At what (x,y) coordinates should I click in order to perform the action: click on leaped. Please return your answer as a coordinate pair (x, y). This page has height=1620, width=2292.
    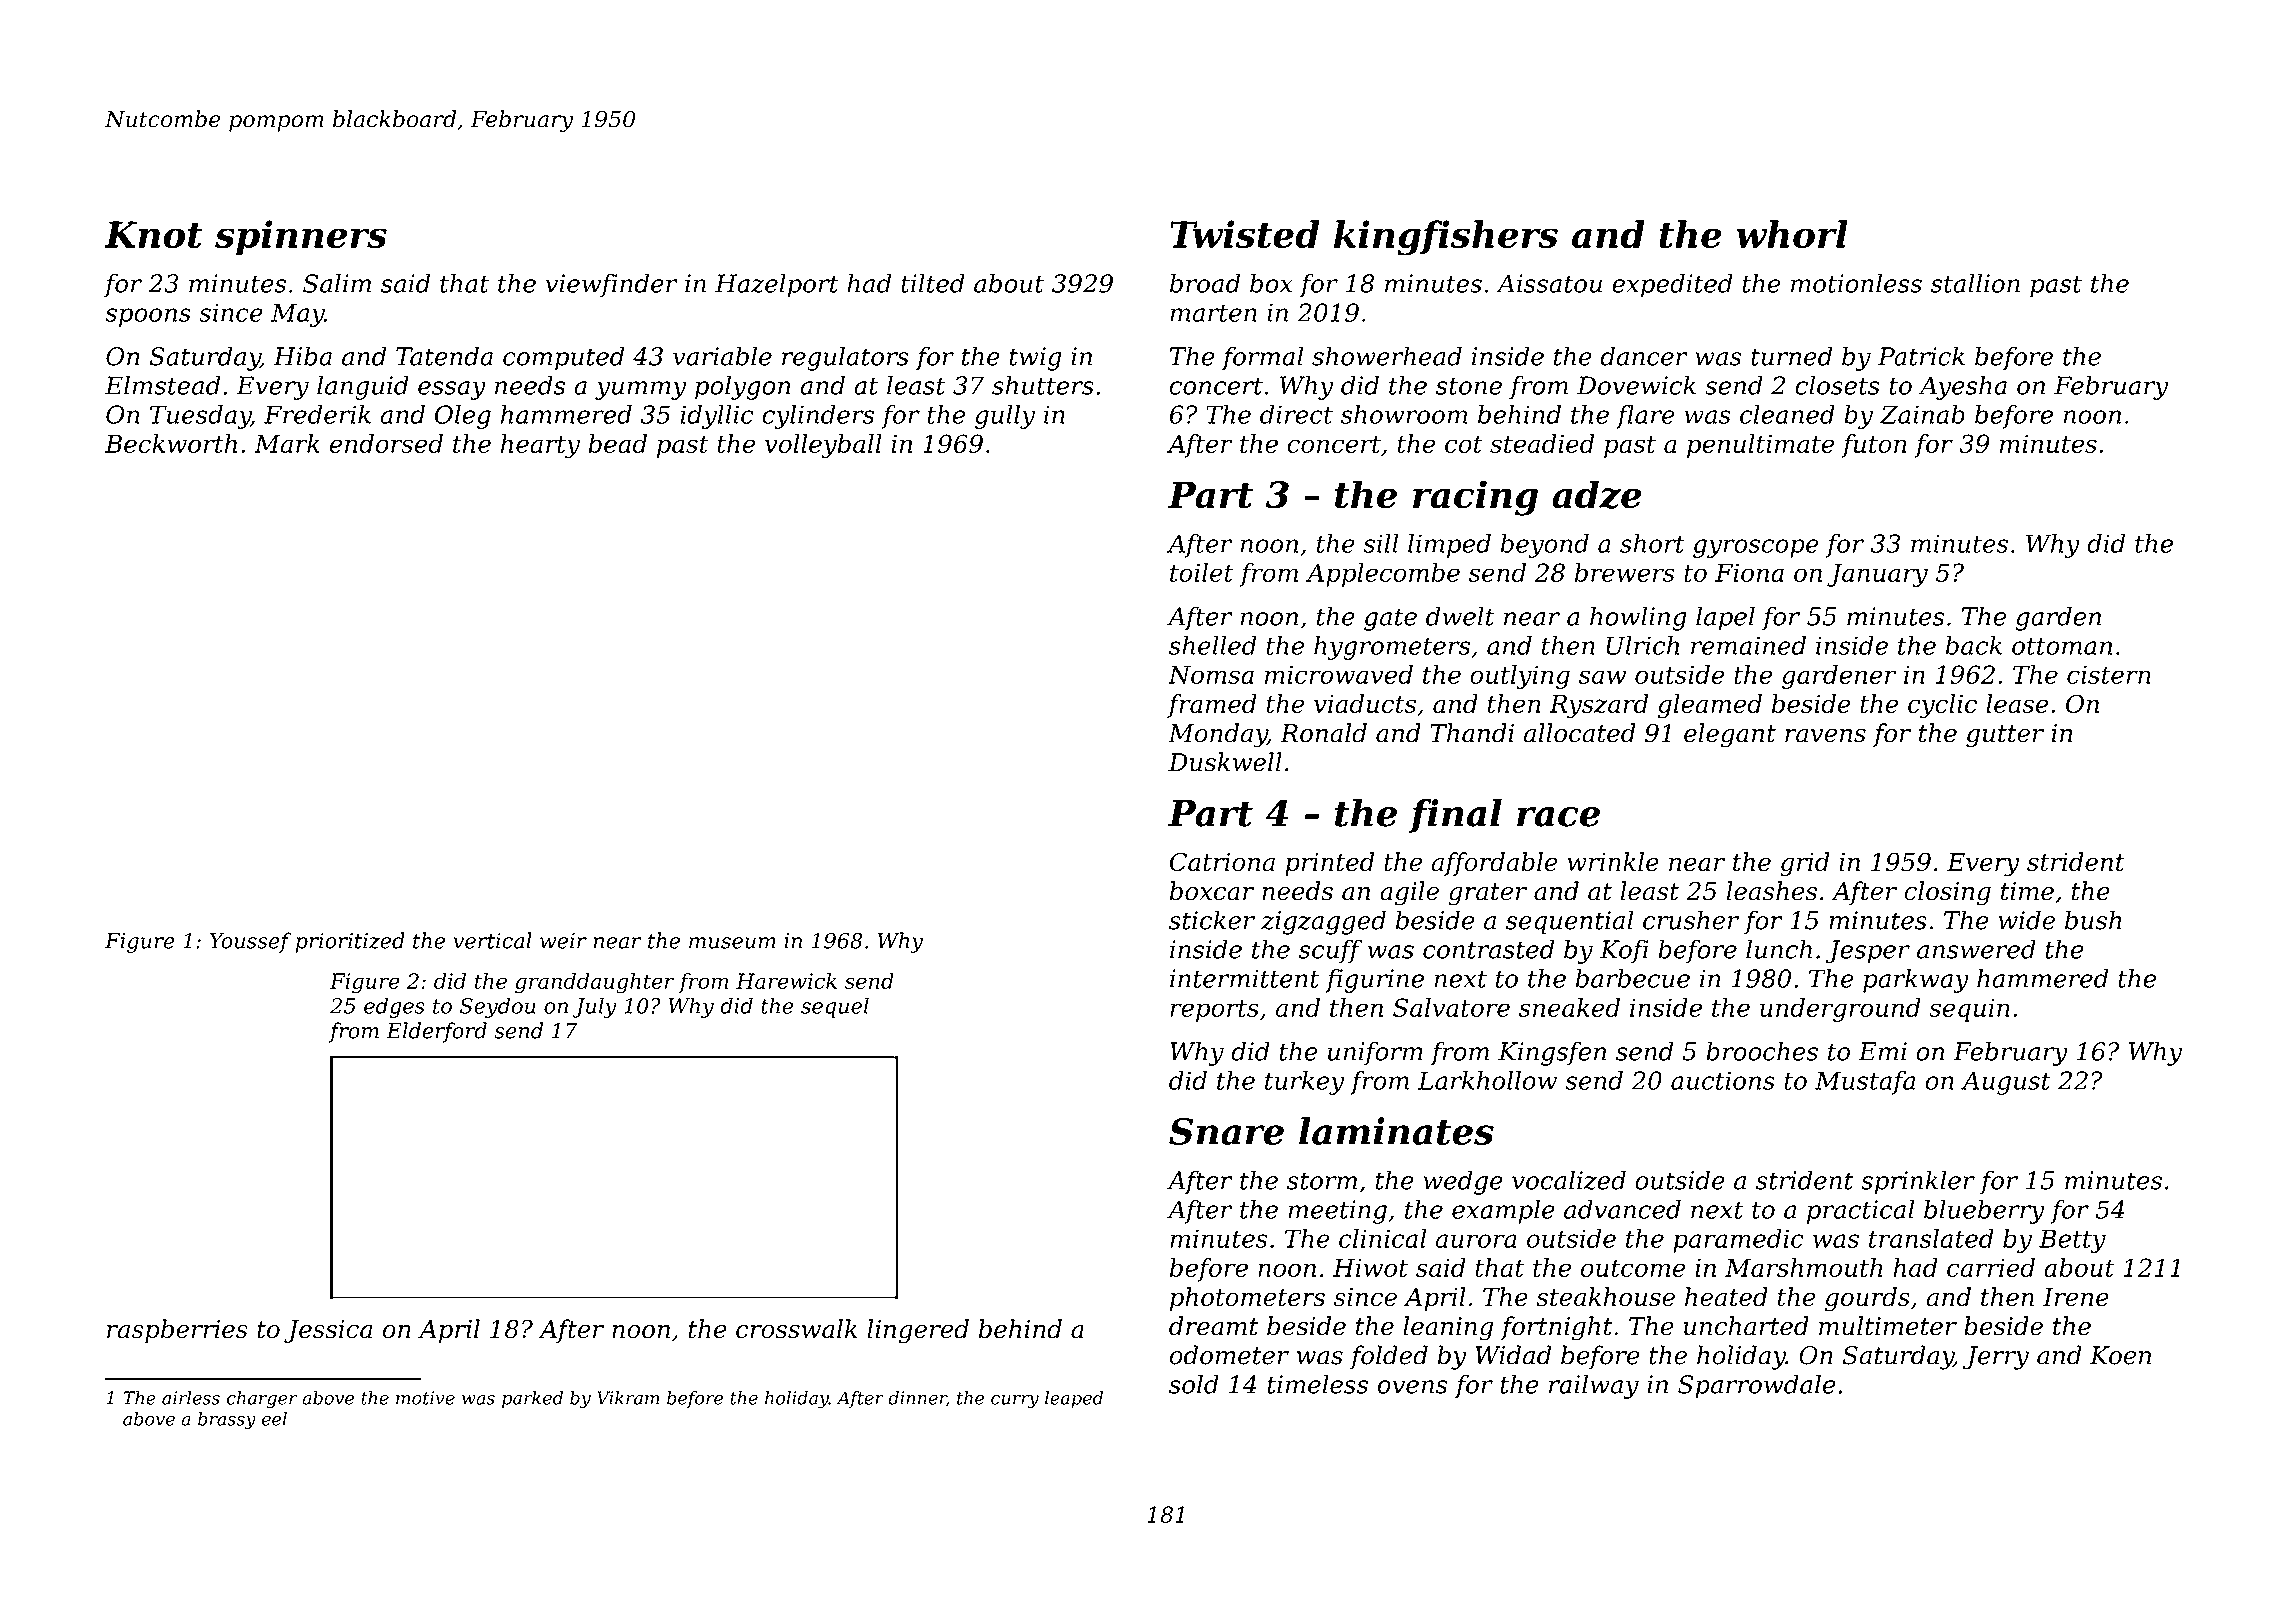
    Looking at the image, I should click on (1074, 1399).
